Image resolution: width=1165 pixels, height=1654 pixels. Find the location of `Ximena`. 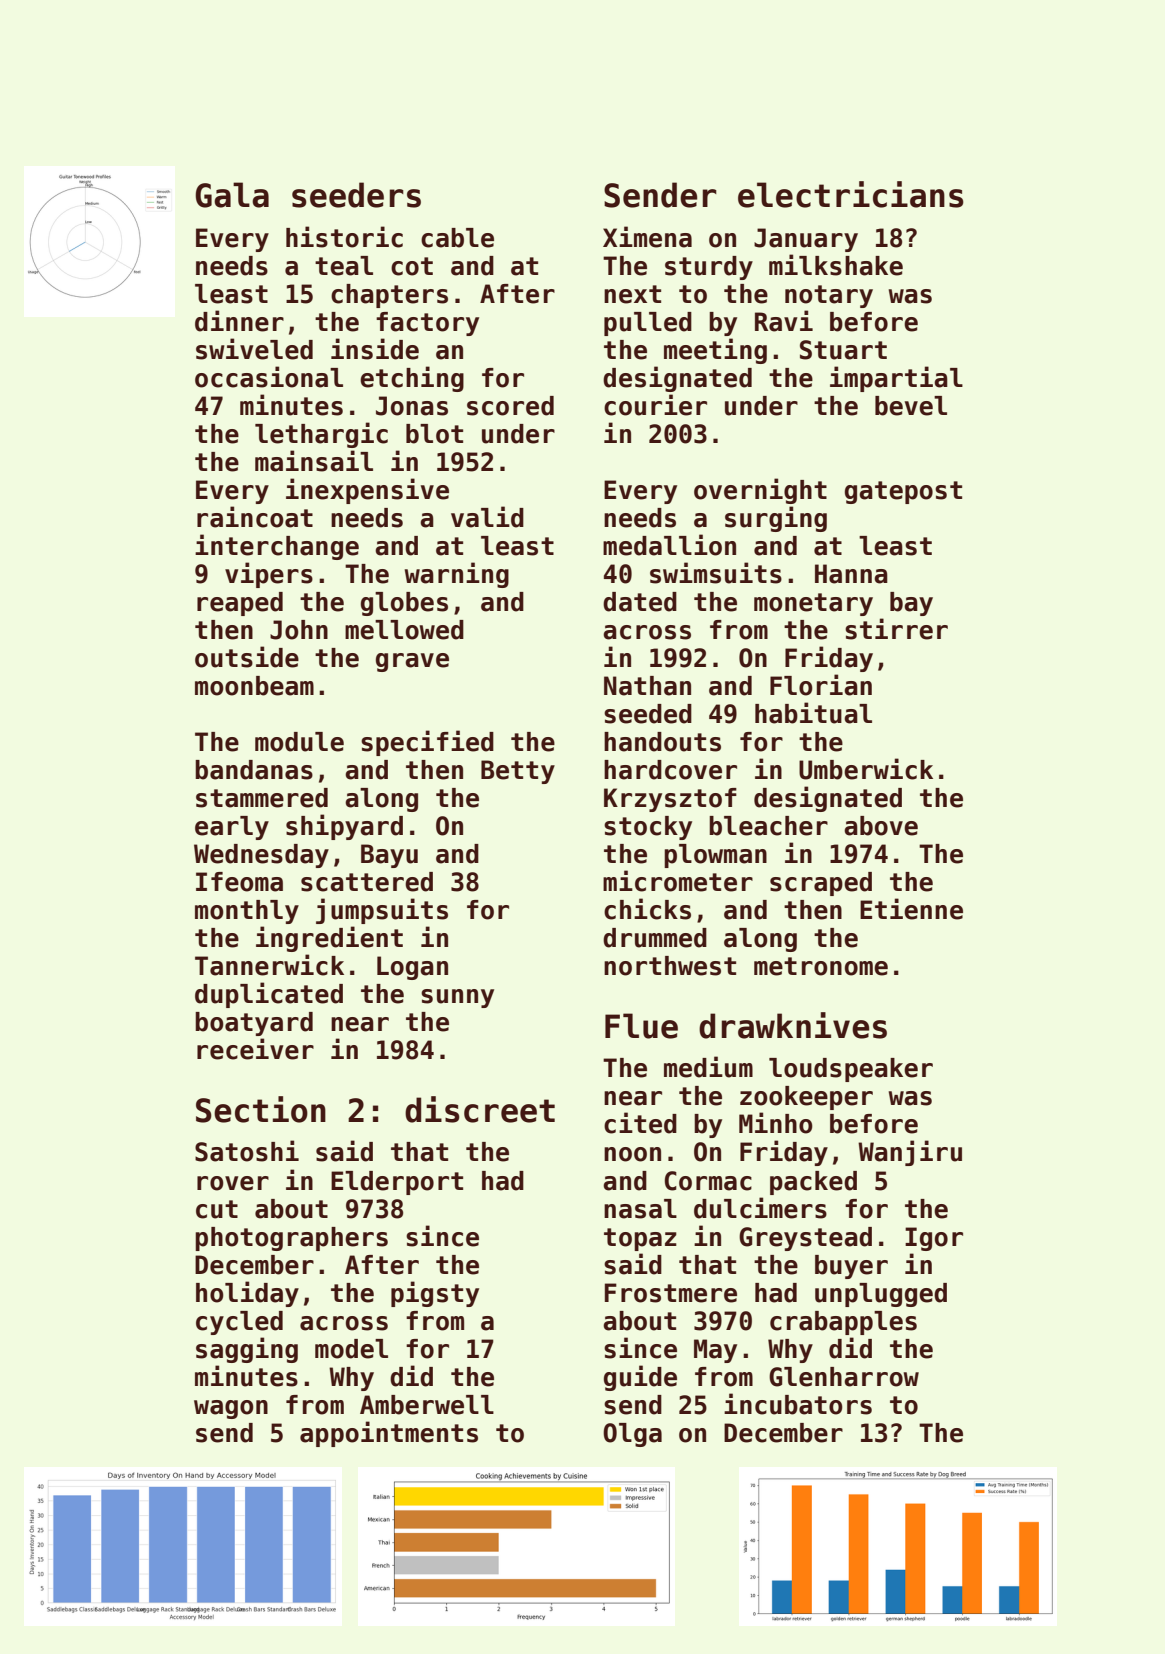

Ximena is located at coordinates (647, 237).
